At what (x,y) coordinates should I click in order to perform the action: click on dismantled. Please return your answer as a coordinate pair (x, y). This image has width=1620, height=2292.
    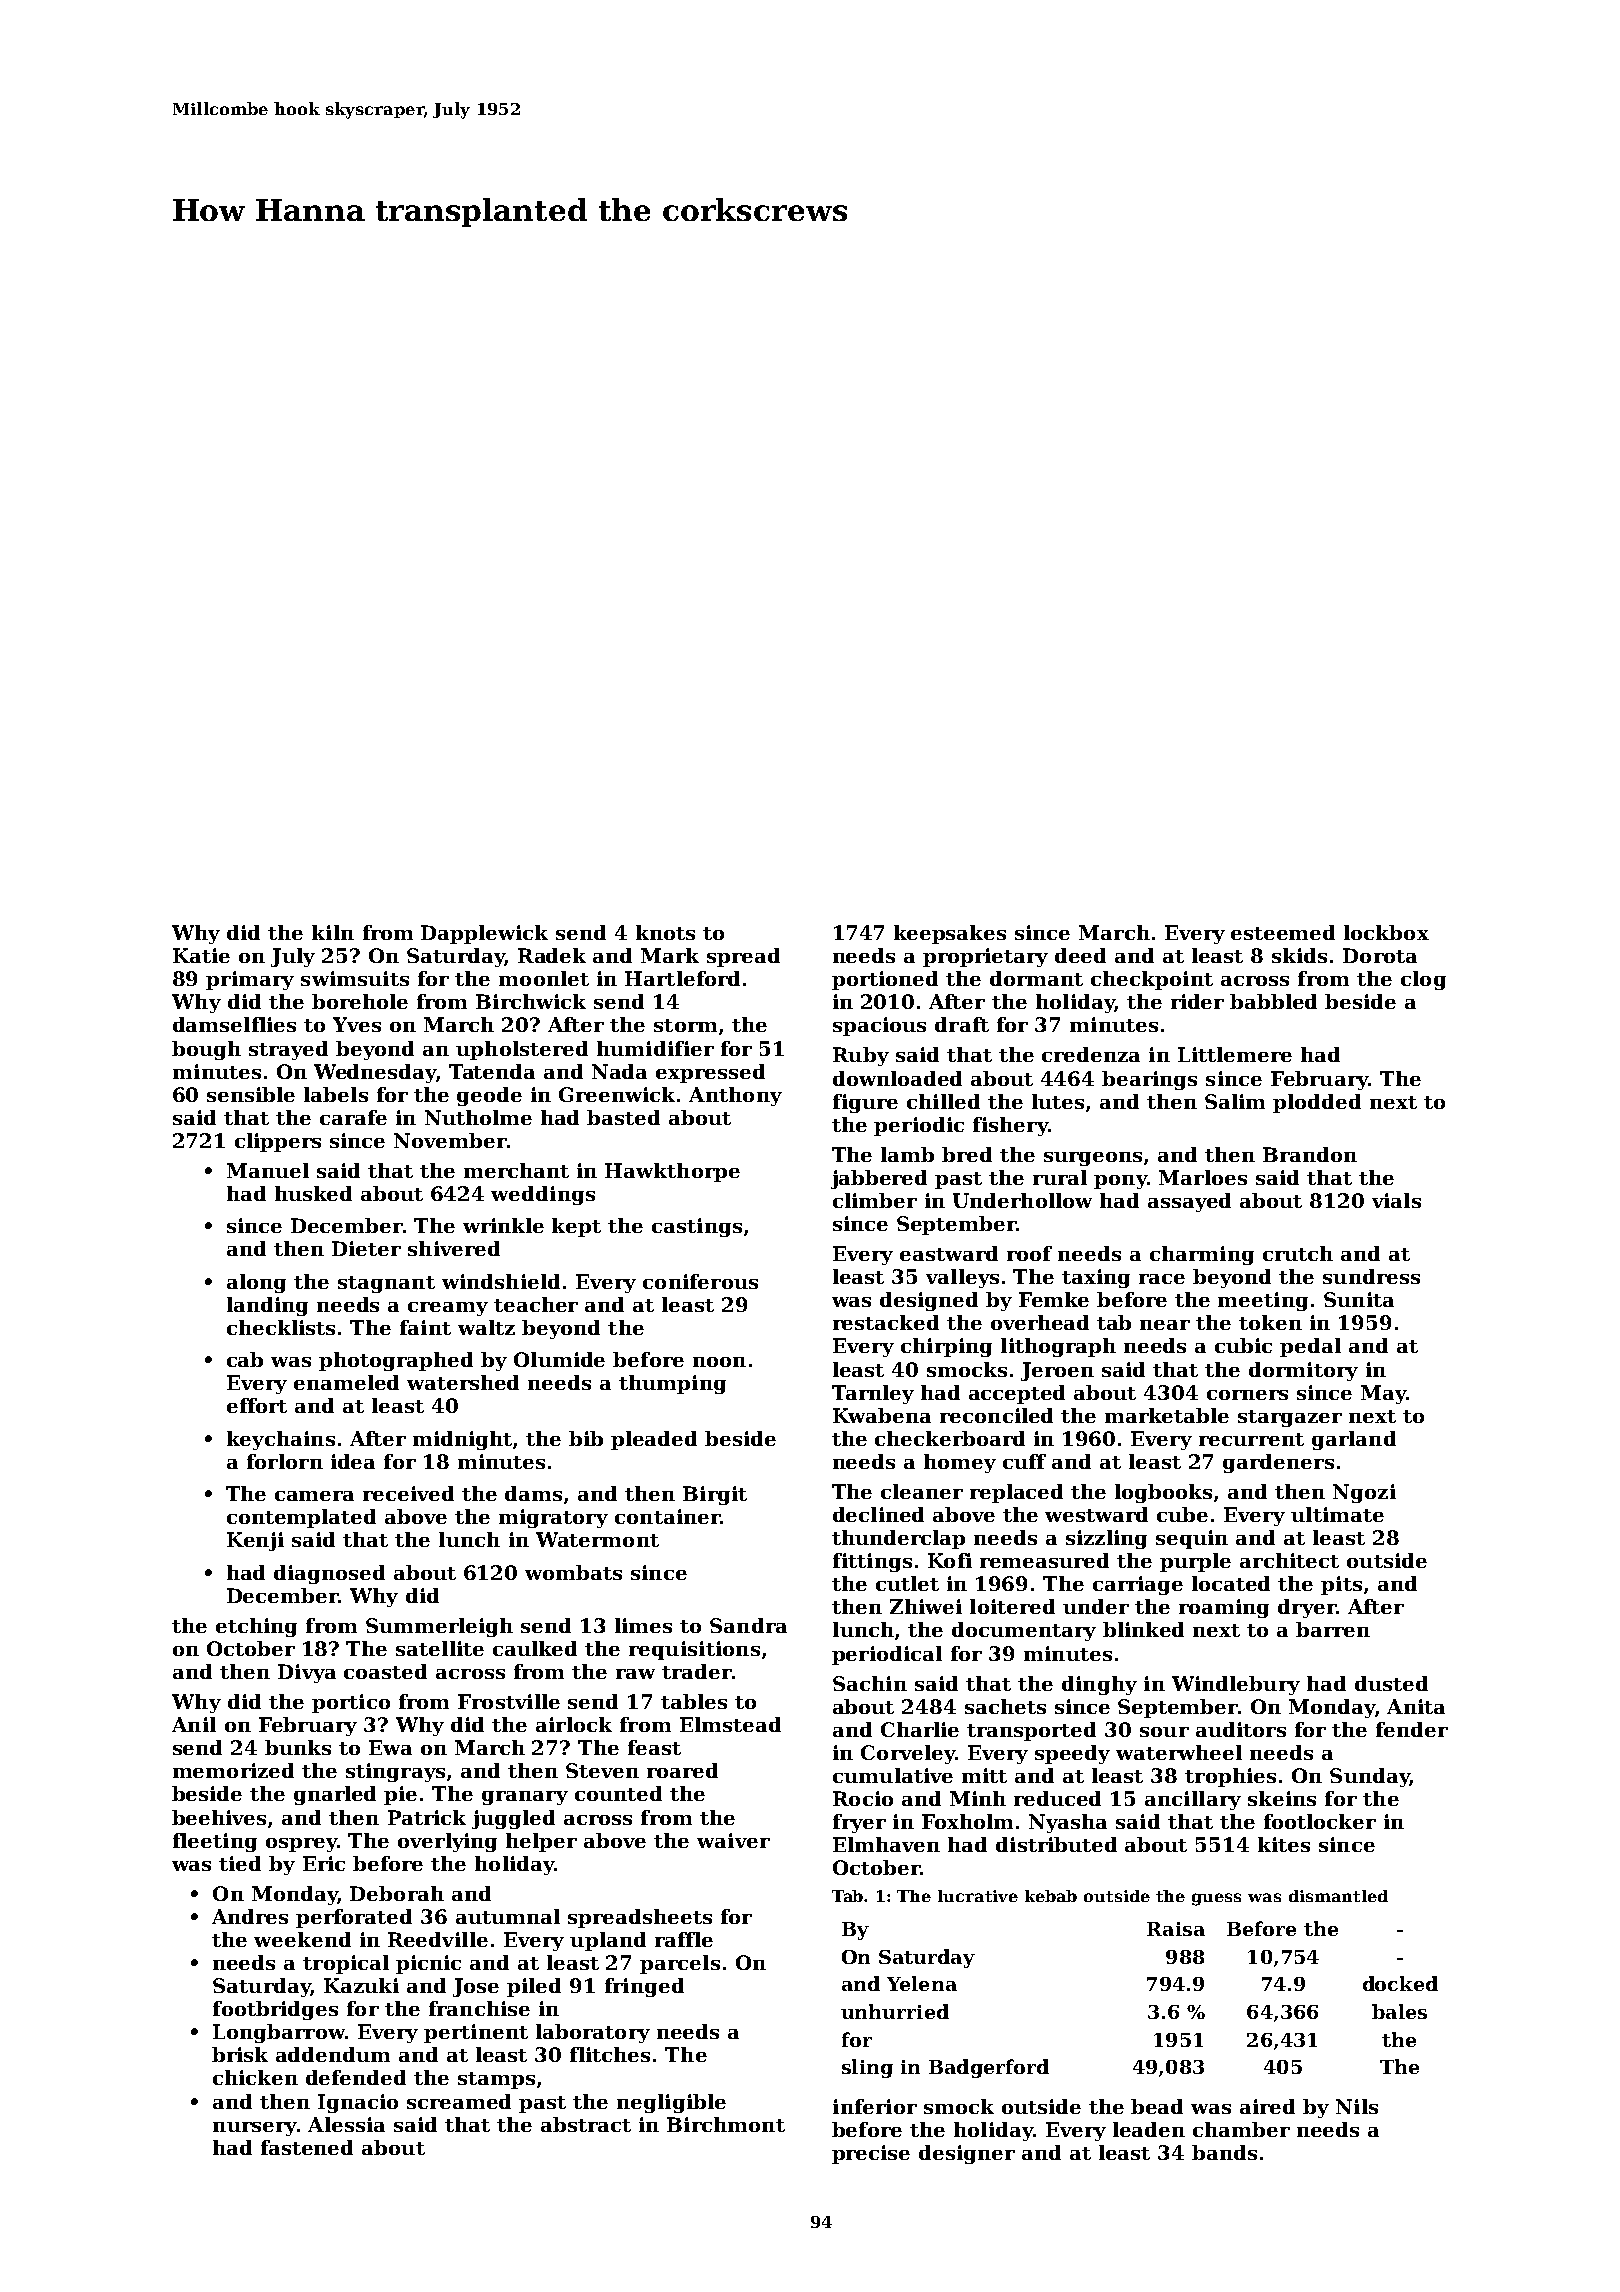
    Looking at the image, I should click on (1338, 1896).
